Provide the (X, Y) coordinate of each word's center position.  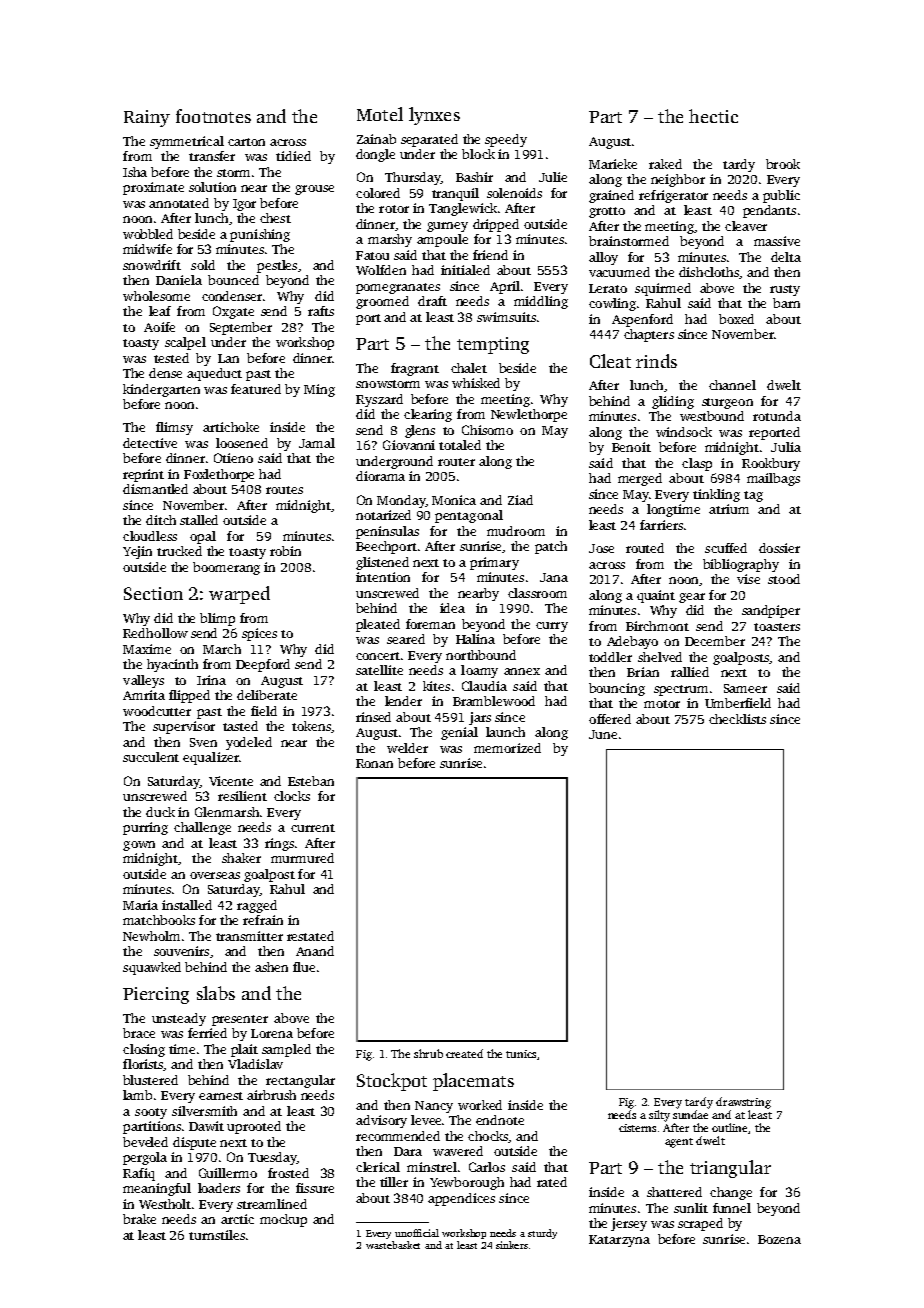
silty (659, 1116)
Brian (643, 672)
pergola (145, 1158)
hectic (713, 116)
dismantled (155, 489)
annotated (179, 203)
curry (552, 627)
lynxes (434, 116)
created (464, 1053)
